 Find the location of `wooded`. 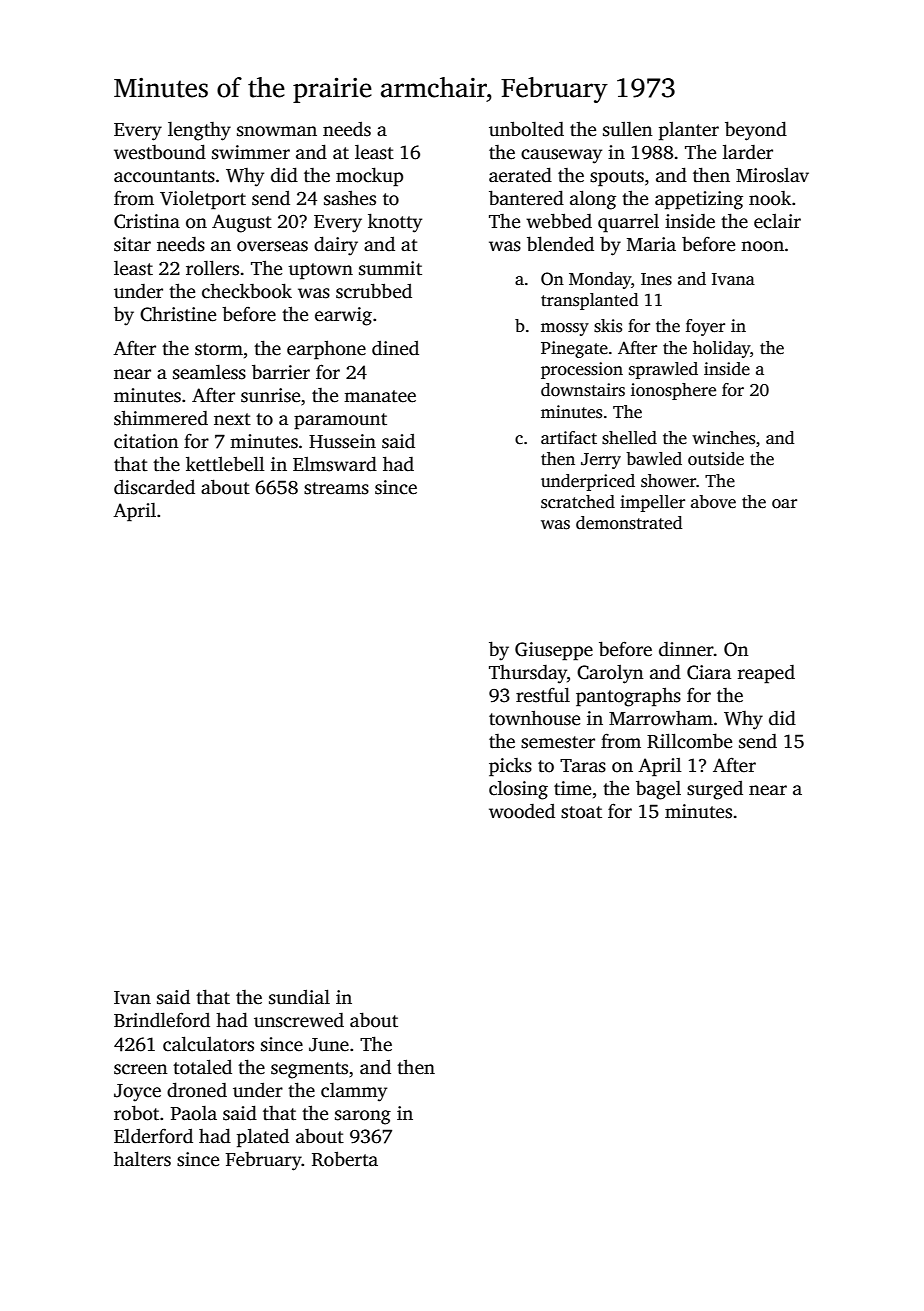

wooded is located at coordinates (522, 811).
